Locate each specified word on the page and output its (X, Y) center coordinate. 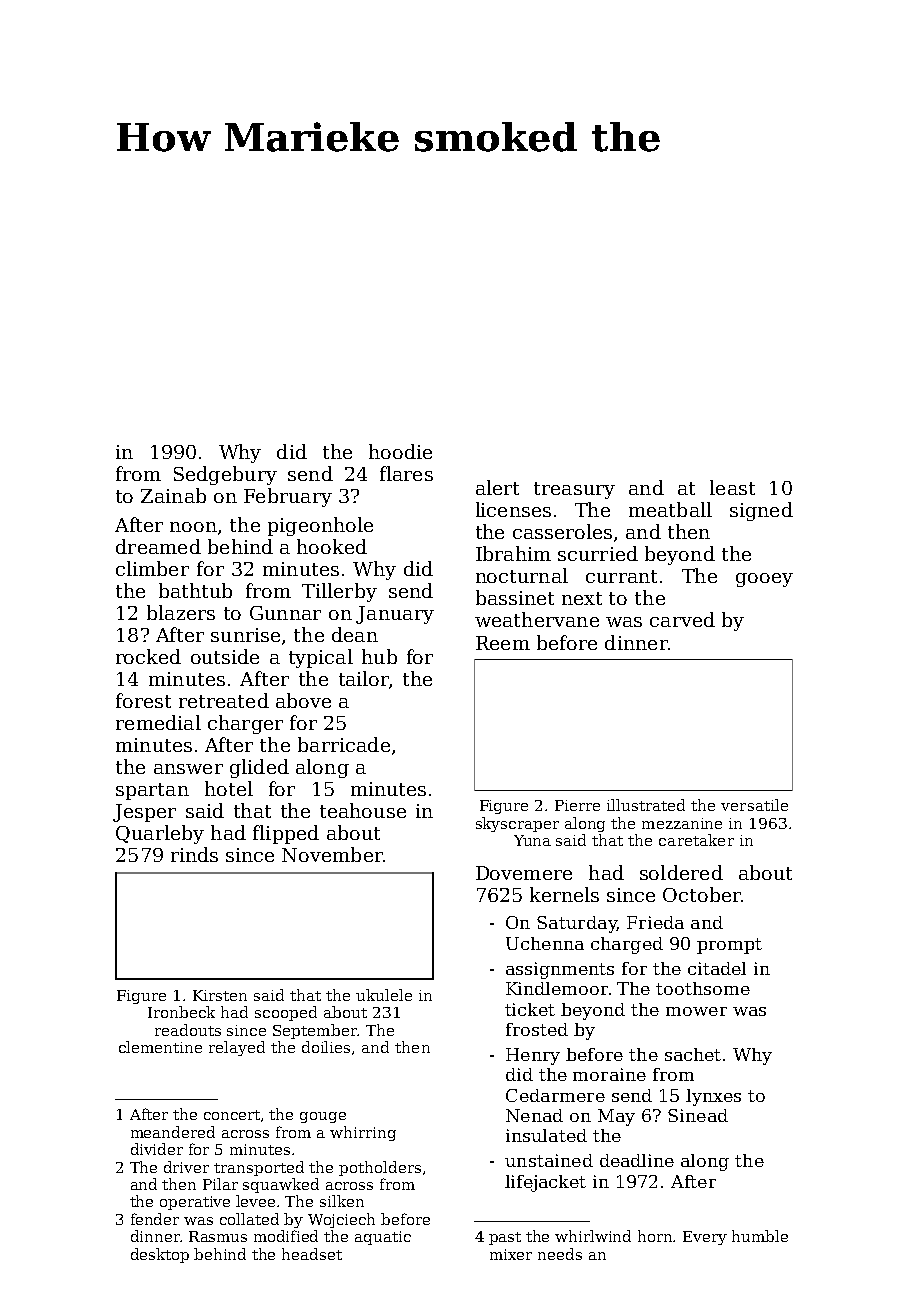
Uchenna (545, 943)
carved (682, 619)
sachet (693, 1054)
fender (155, 1219)
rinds (194, 854)
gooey (764, 580)
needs (560, 1254)
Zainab (173, 495)
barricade (344, 744)
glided (259, 768)
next (582, 598)
